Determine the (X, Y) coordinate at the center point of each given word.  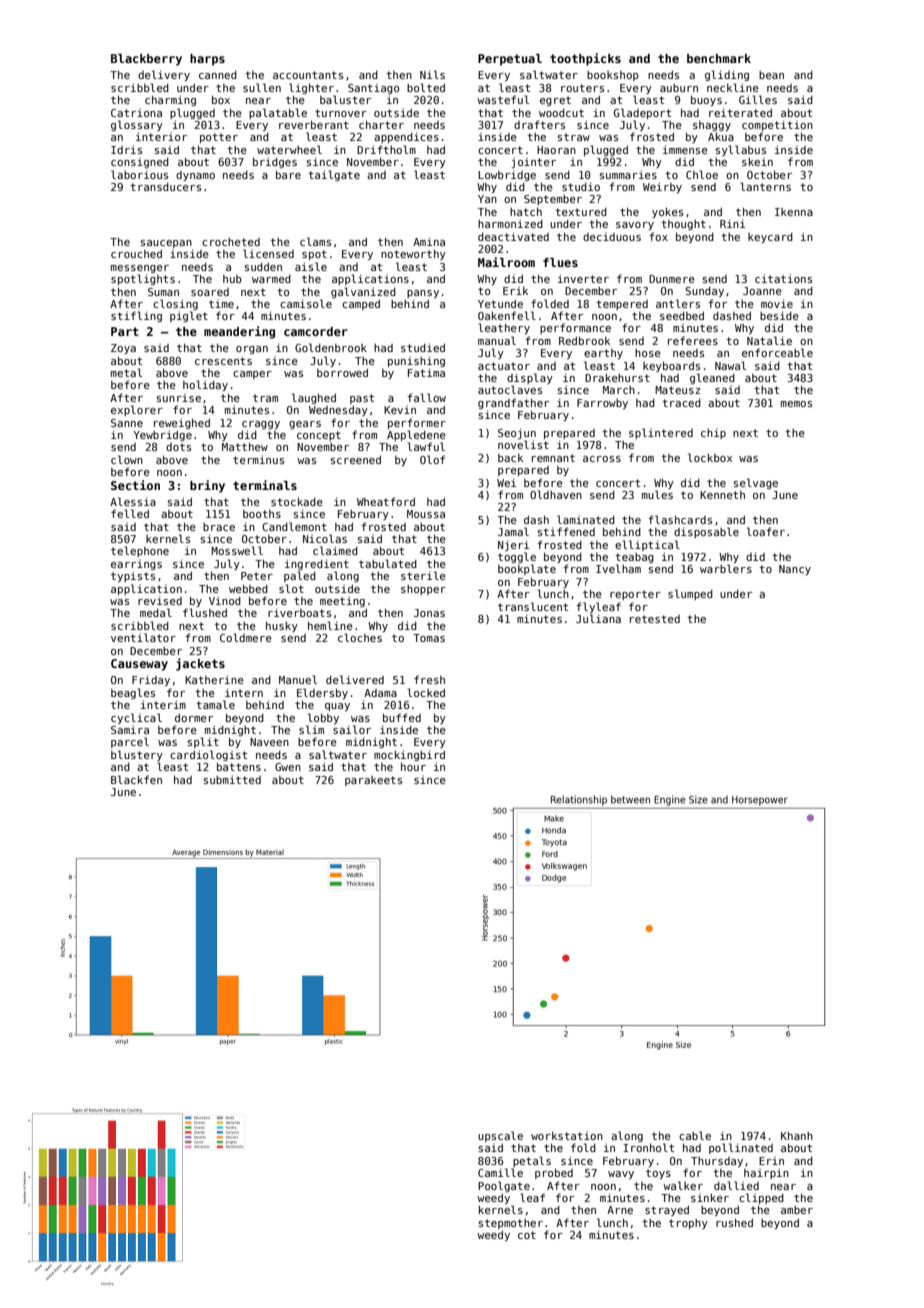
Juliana (598, 618)
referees (693, 340)
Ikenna (794, 212)
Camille (500, 1172)
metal (126, 372)
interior (161, 136)
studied (423, 347)
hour (413, 766)
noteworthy (413, 254)
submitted (232, 779)
